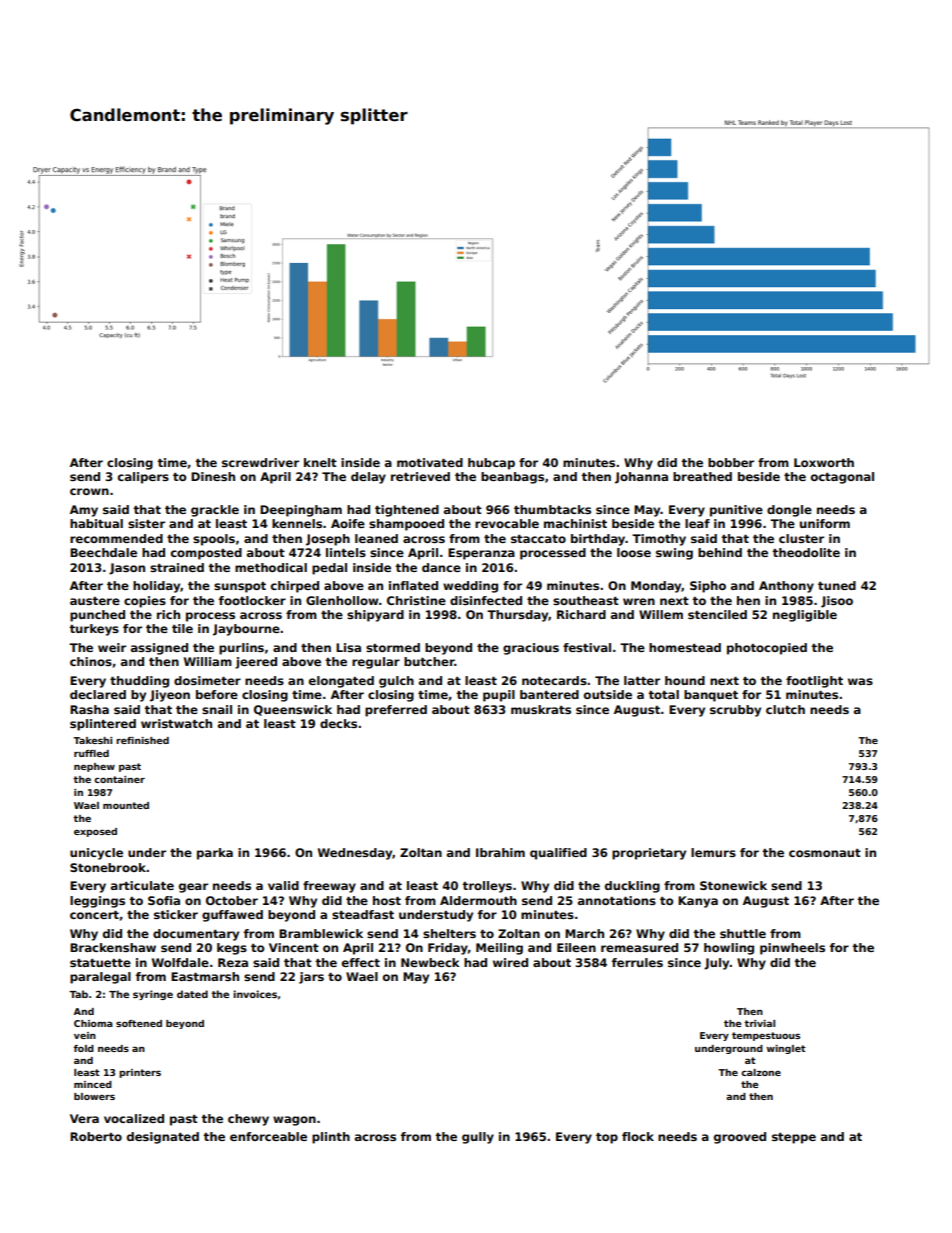 Image resolution: width=952 pixels, height=1233 pixels. Describe the element at coordinates (143, 478) in the screenshot. I see `calipers` at that location.
